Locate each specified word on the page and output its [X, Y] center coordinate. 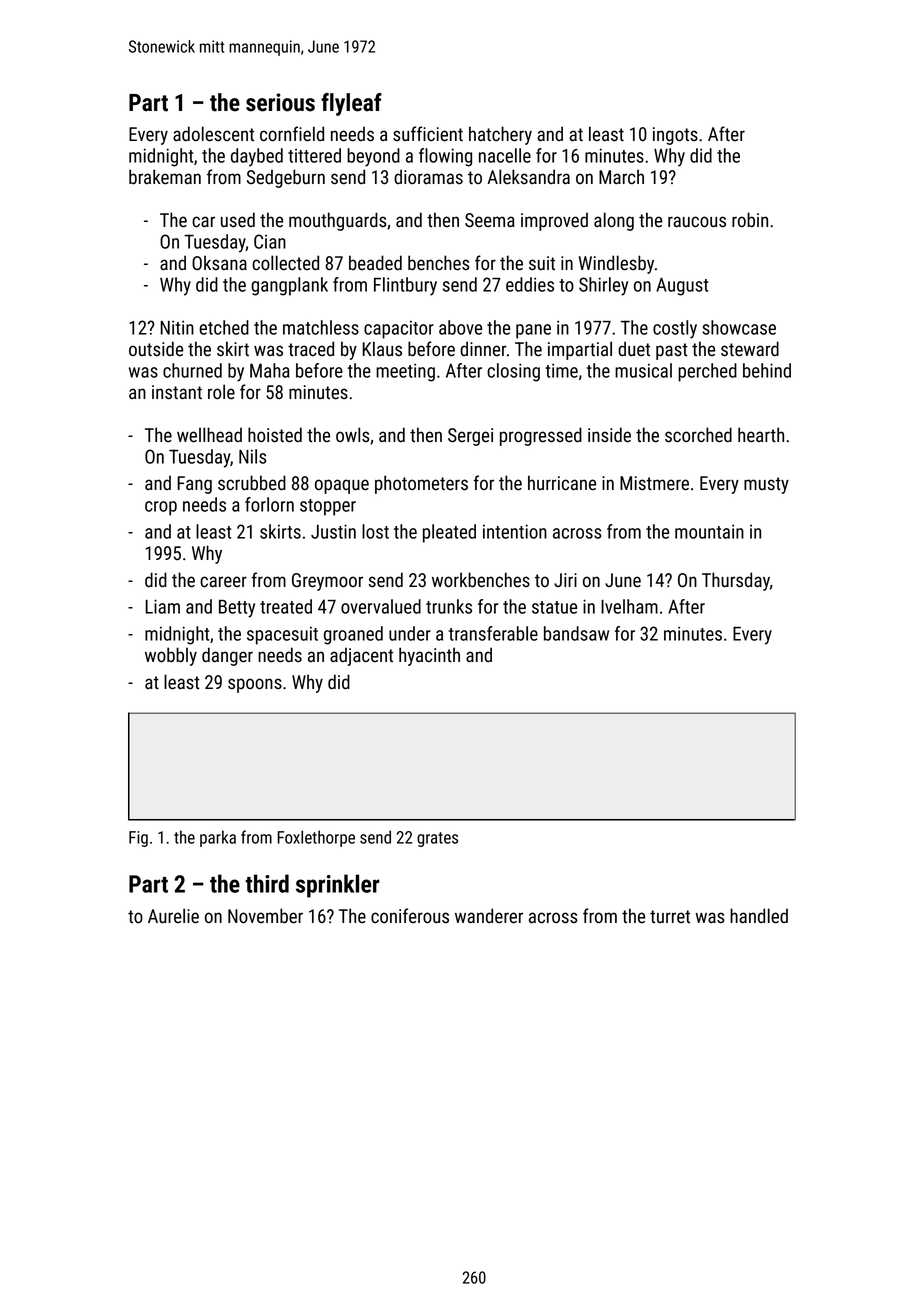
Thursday [736, 581]
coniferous [410, 916]
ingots [675, 136]
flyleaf [351, 104]
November [265, 916]
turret [670, 917]
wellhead [209, 435]
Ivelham [629, 606]
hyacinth [429, 656]
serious [280, 102]
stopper [328, 507]
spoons [255, 685]
